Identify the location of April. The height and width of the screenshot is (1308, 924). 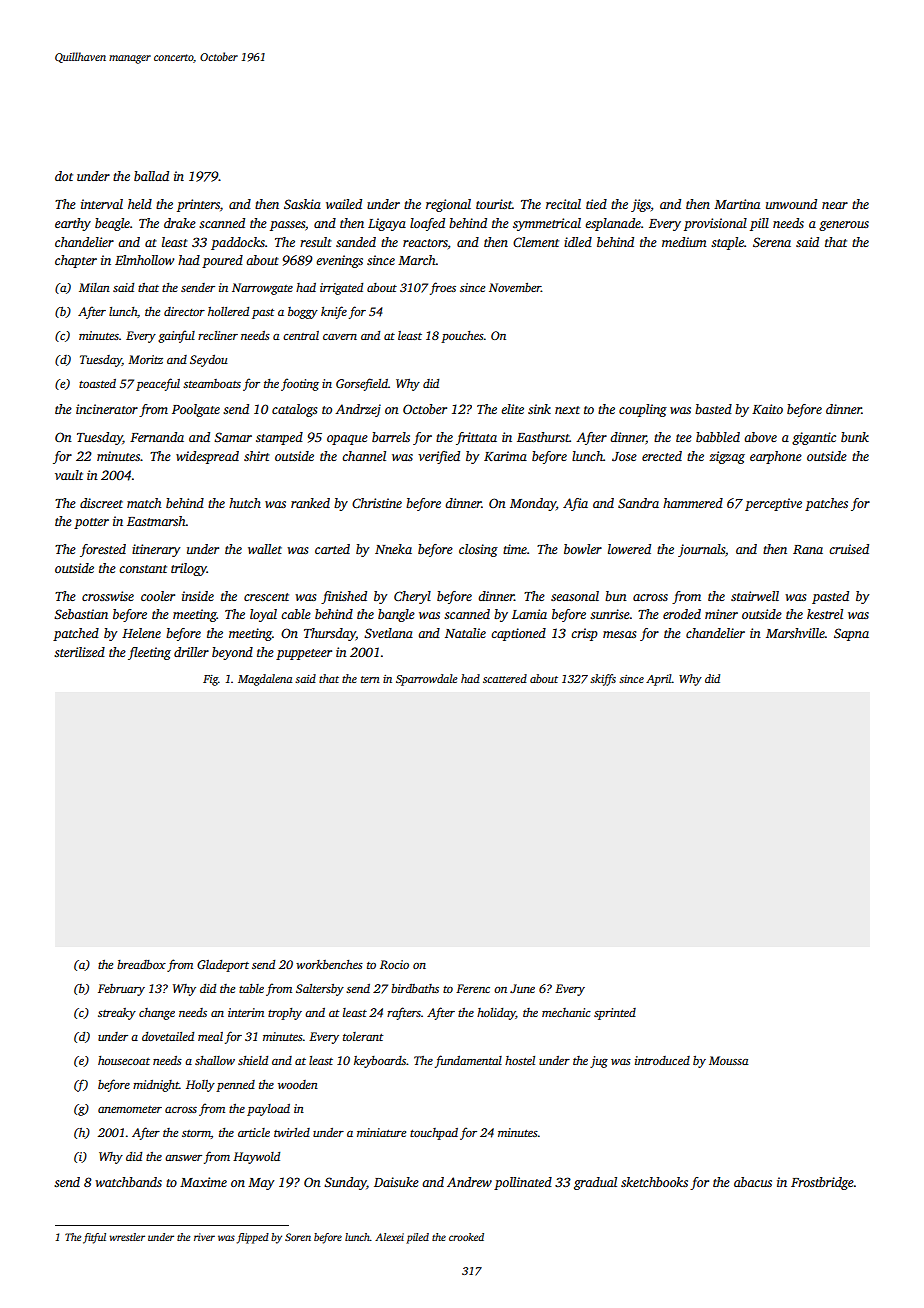
(659, 680).
